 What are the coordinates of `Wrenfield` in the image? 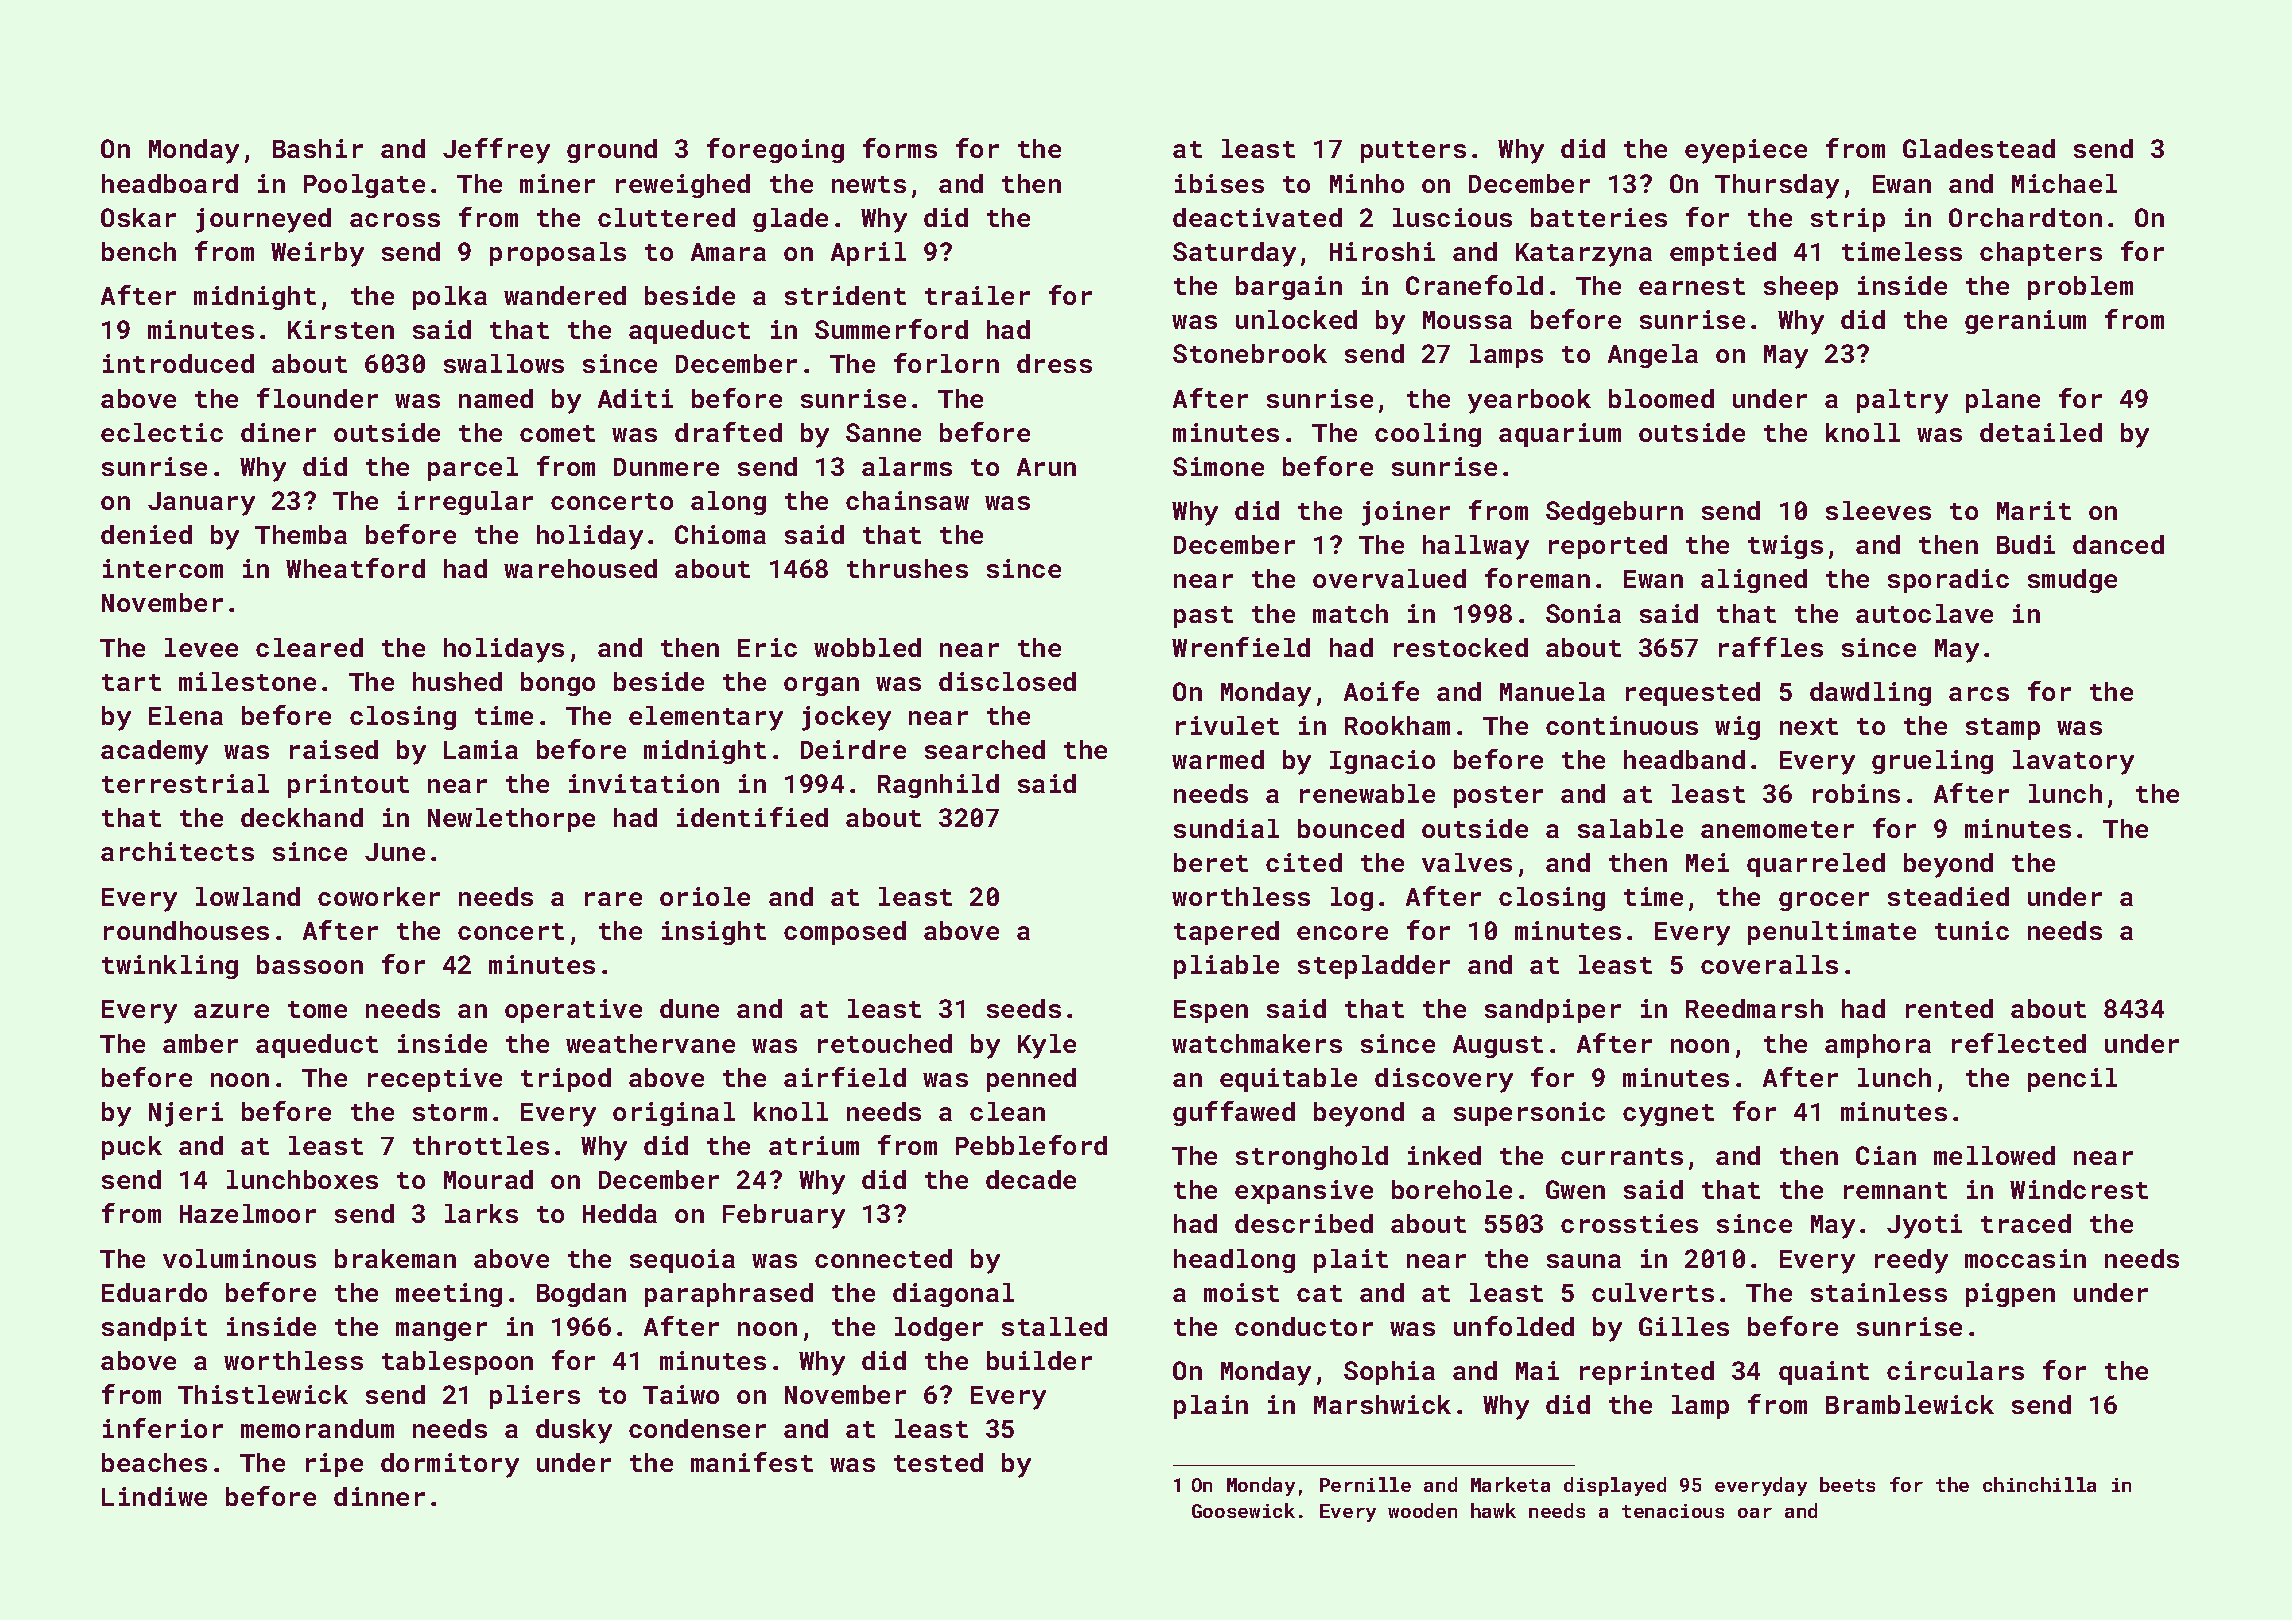 It's located at (1241, 647).
